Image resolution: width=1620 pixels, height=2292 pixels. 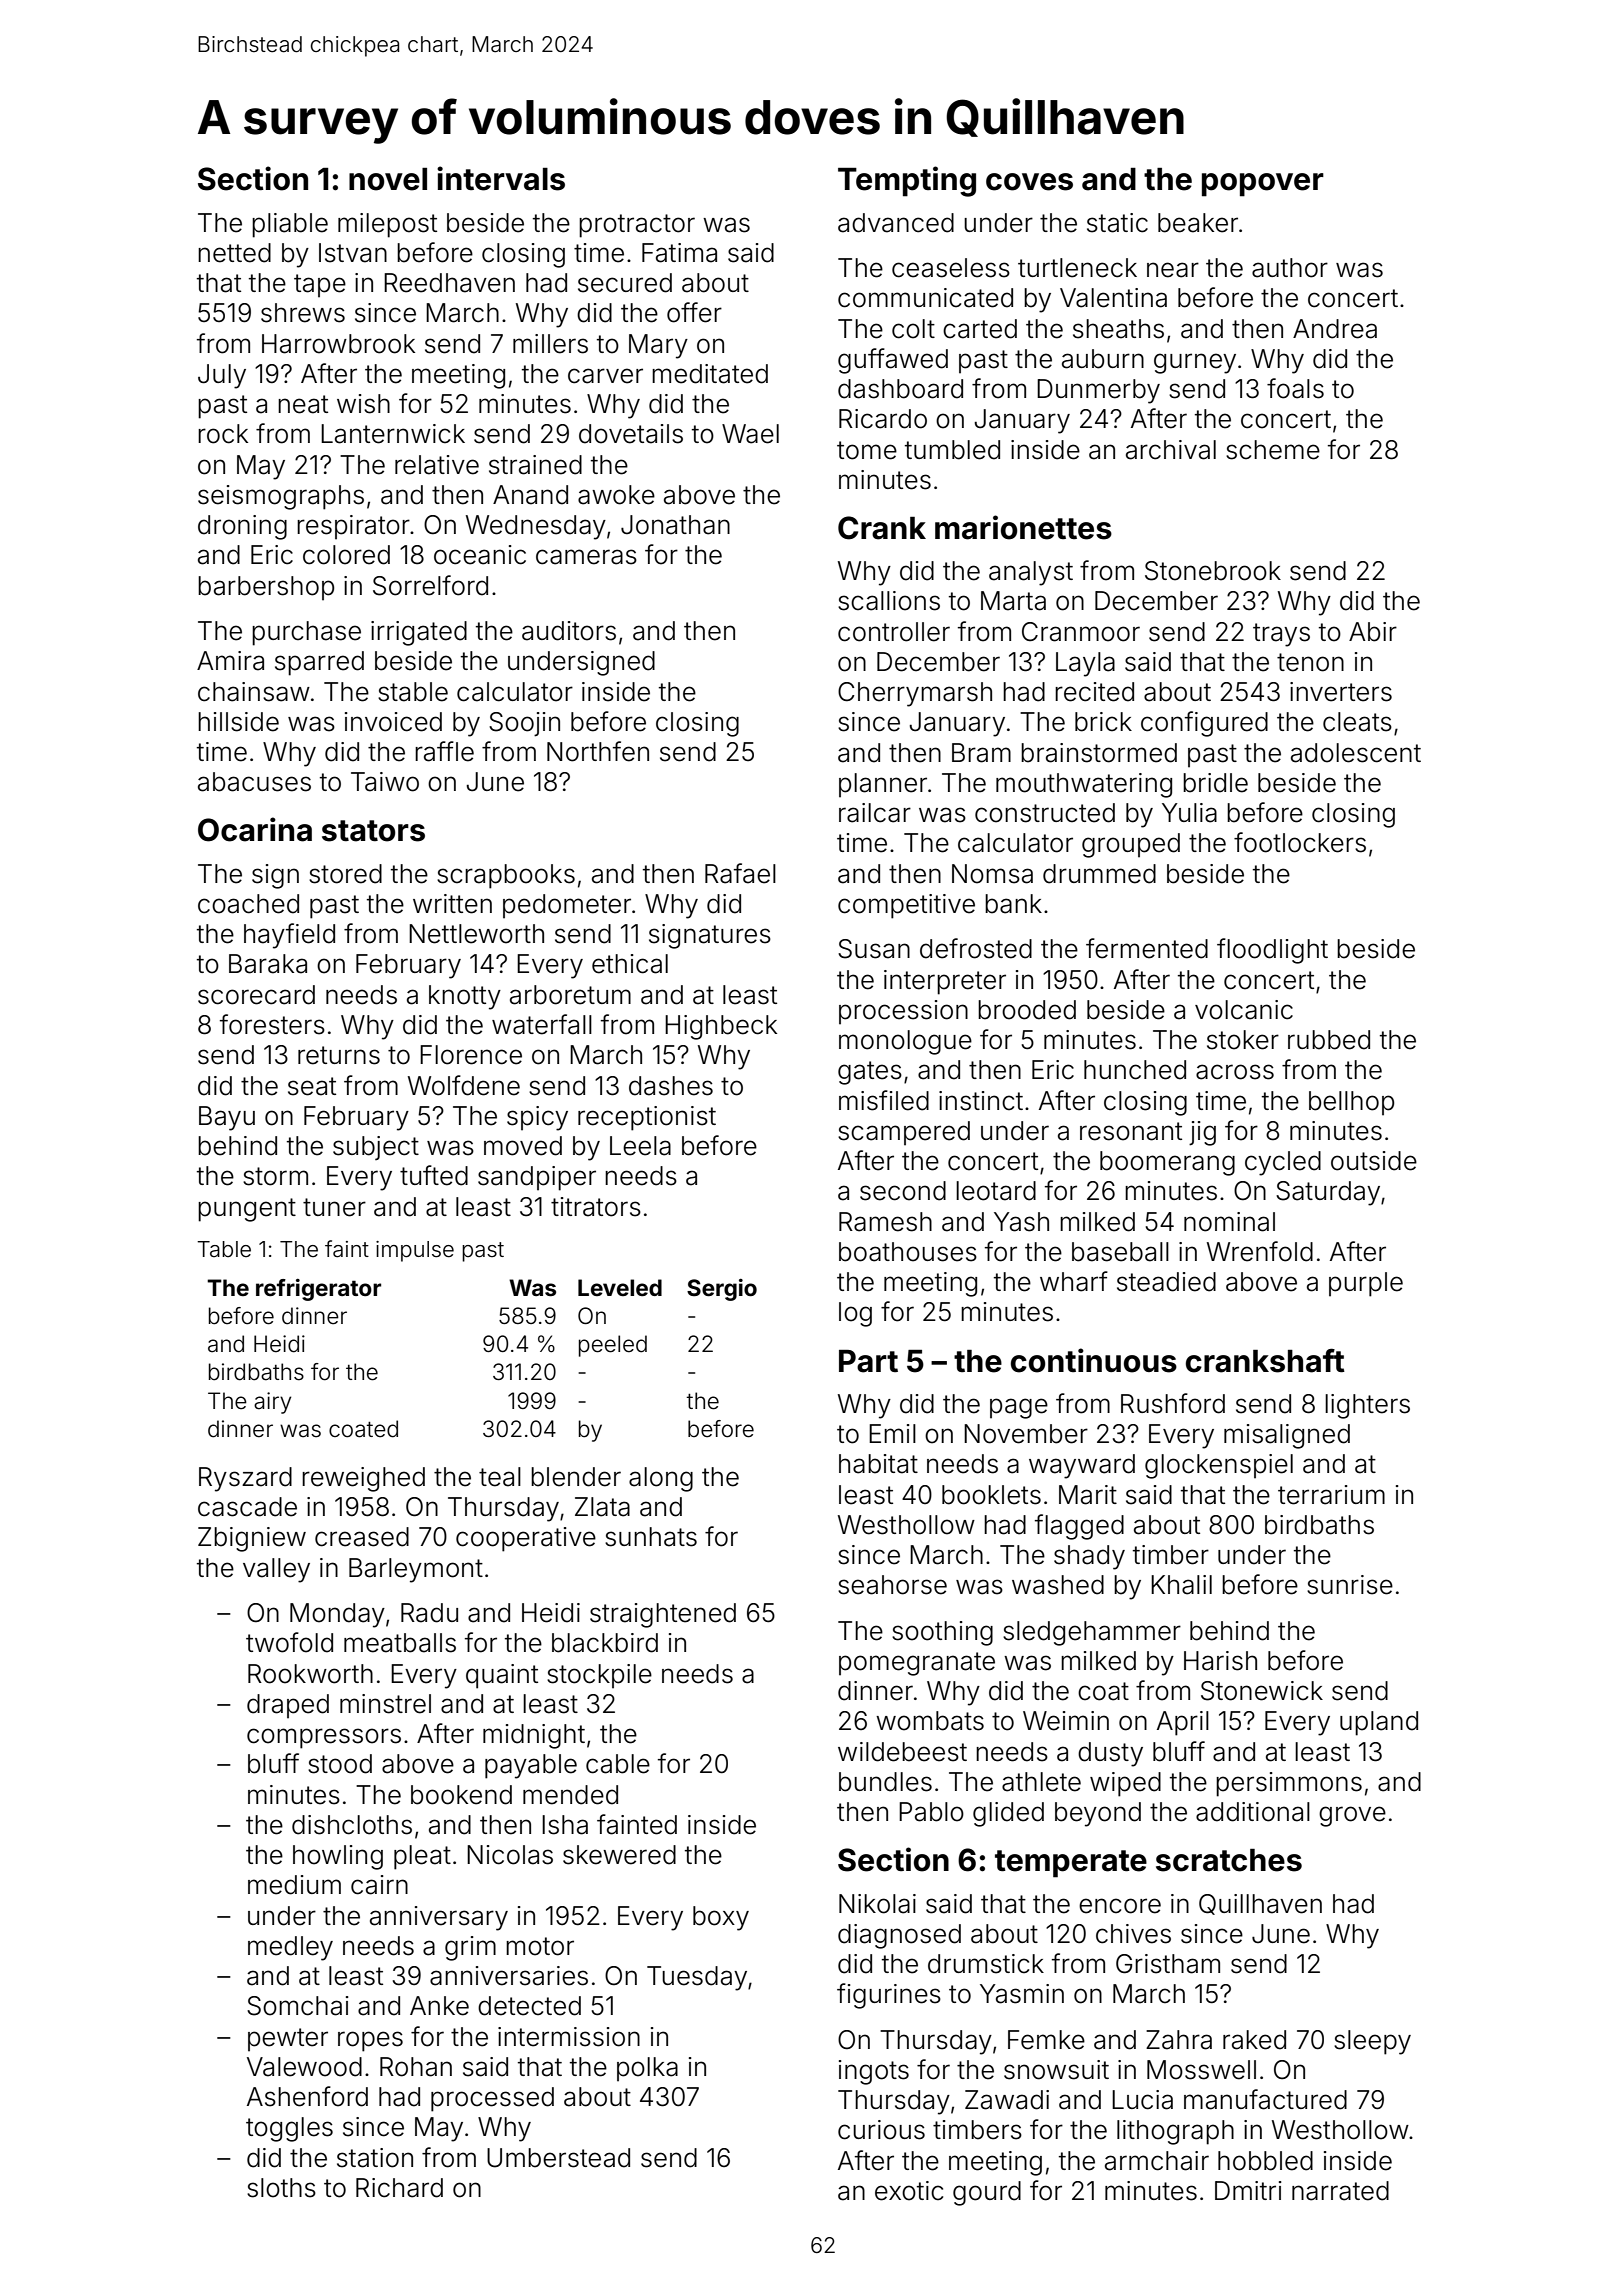 What do you see at coordinates (465, 997) in the screenshot?
I see `knotty` at bounding box center [465, 997].
